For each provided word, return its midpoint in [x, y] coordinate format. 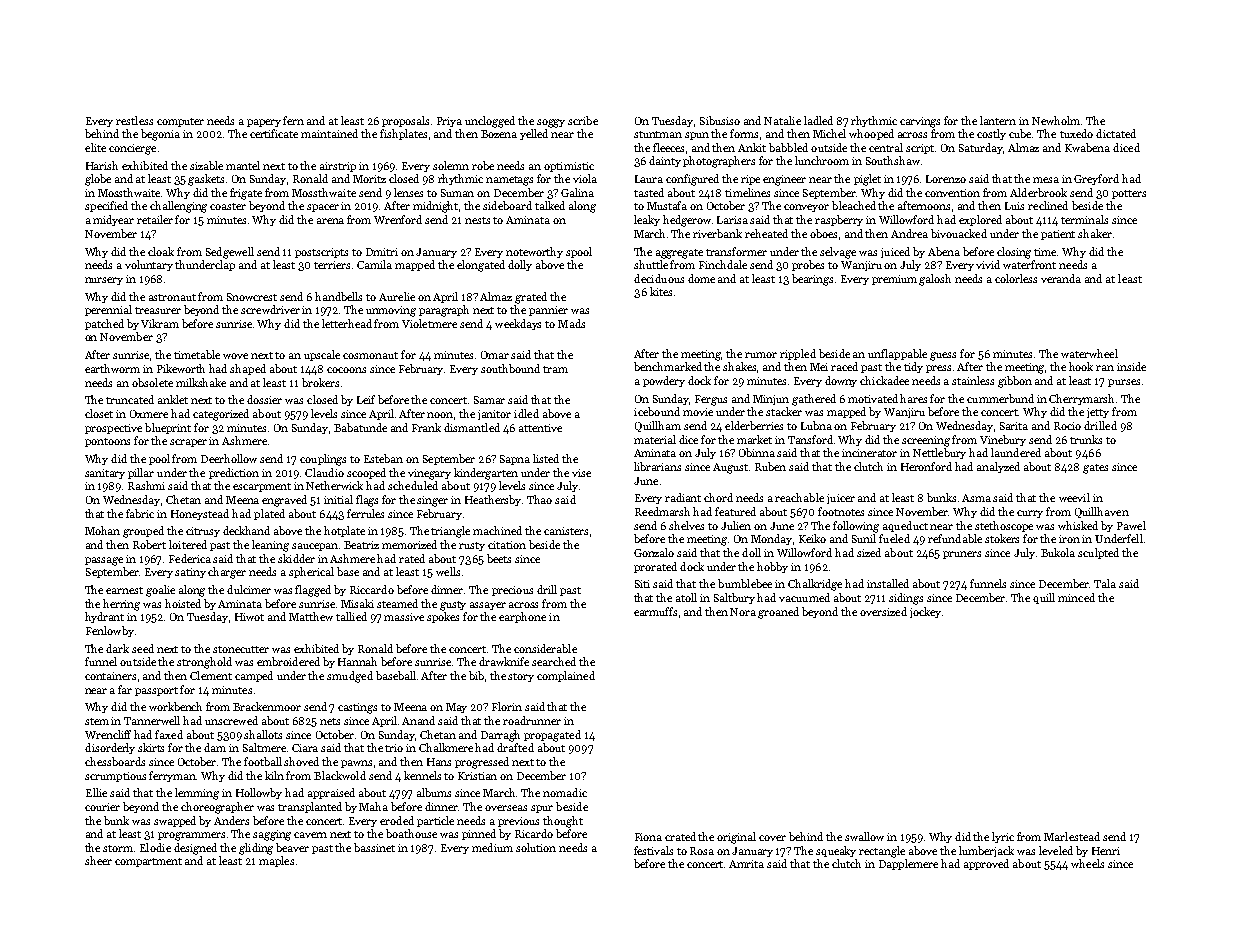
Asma [976, 498]
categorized [221, 415]
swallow [864, 836]
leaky [647, 220]
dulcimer [249, 589]
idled [526, 413]
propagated [552, 736]
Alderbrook [1038, 192]
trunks [1086, 439]
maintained [329, 133]
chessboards [115, 761]
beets [499, 558]
